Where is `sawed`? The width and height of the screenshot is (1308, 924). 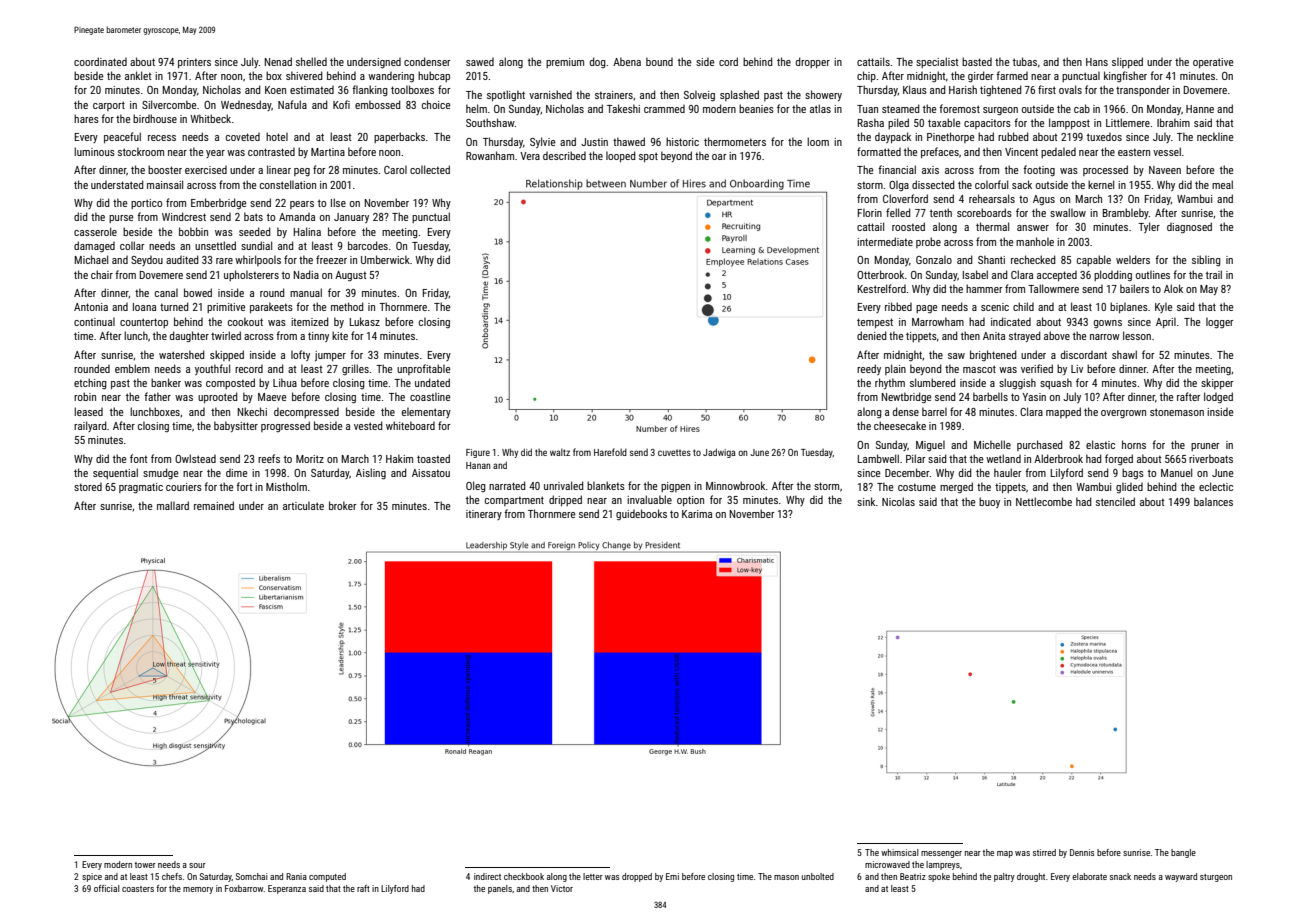 sawed is located at coordinates (480, 62).
